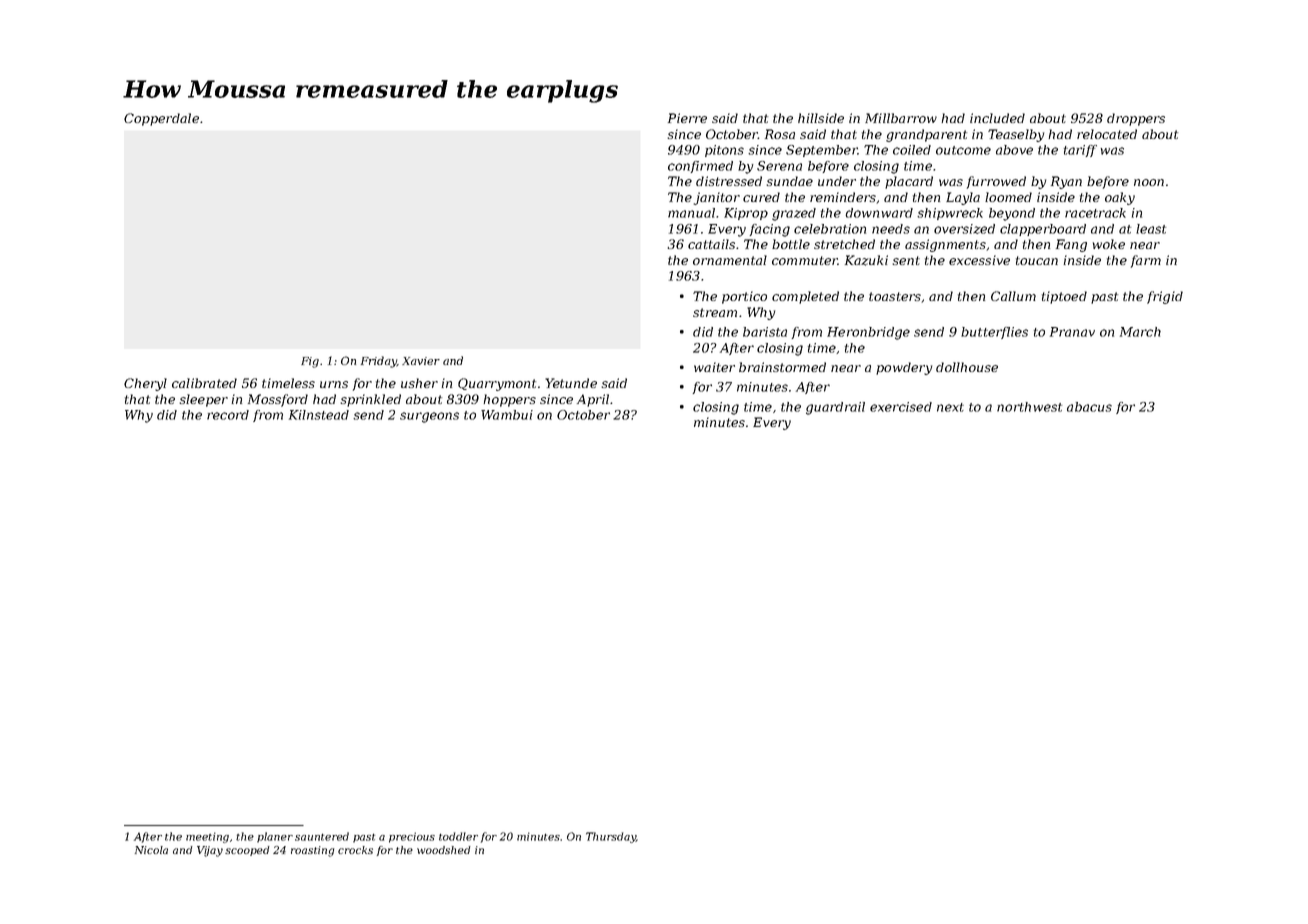  What do you see at coordinates (421, 361) in the document?
I see `Xavier` at bounding box center [421, 361].
